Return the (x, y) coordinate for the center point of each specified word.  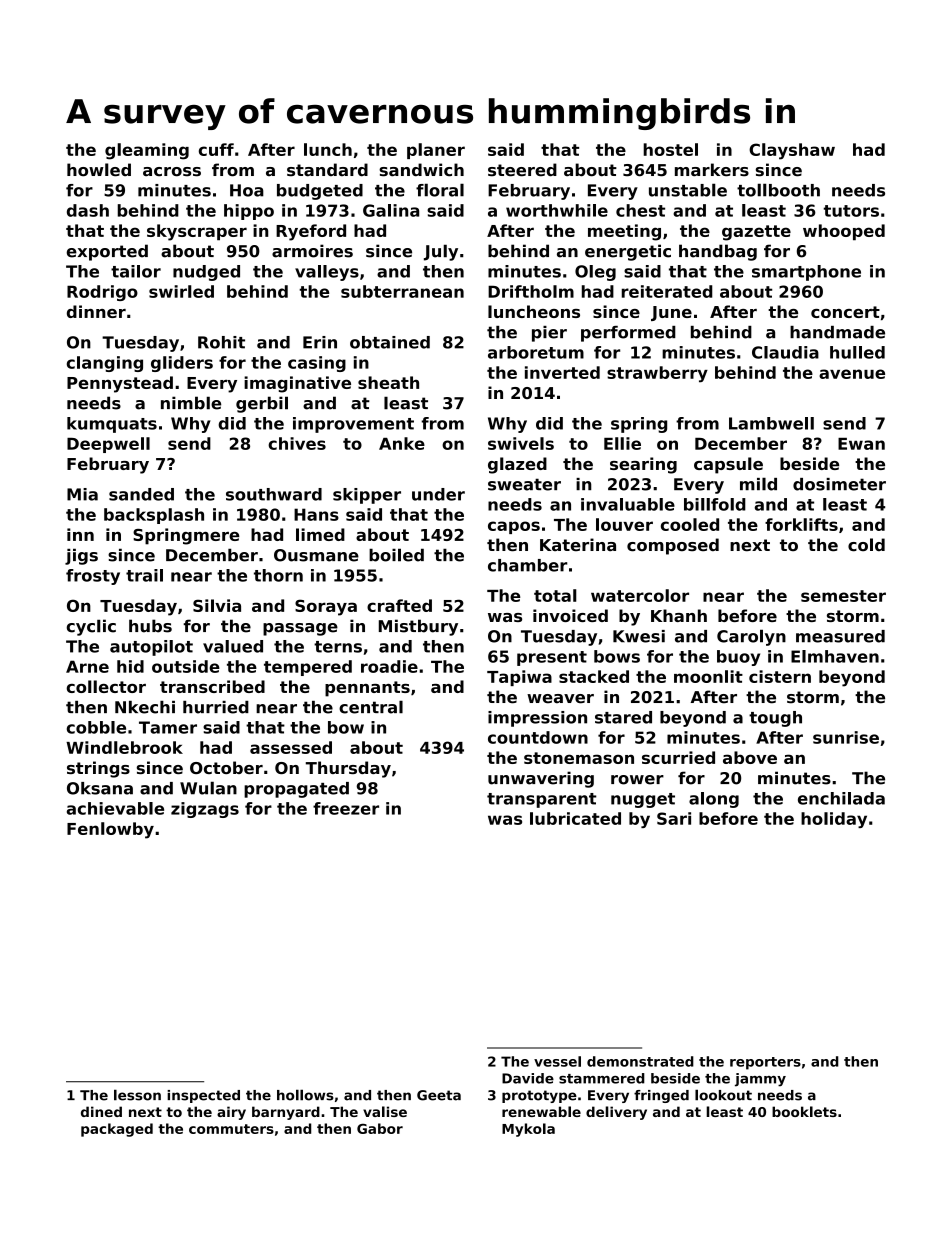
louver (624, 524)
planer (436, 151)
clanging (105, 364)
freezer (346, 808)
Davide (528, 1078)
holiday (834, 820)
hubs (150, 626)
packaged (117, 1130)
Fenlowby (110, 830)
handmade (837, 332)
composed (673, 546)
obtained (390, 342)
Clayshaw (792, 151)
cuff (216, 149)
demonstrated (640, 1061)
